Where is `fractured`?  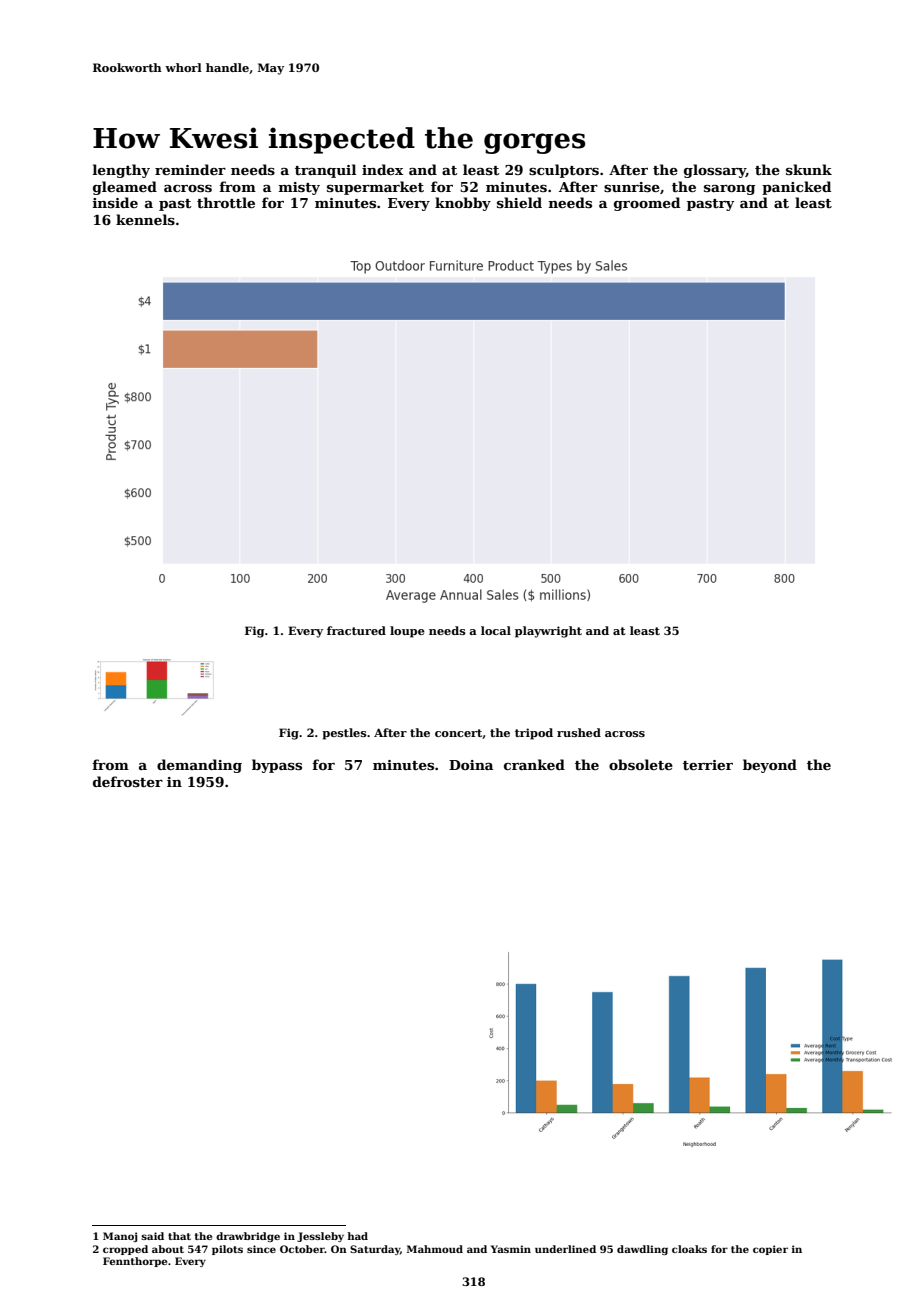 fractured is located at coordinates (356, 630).
